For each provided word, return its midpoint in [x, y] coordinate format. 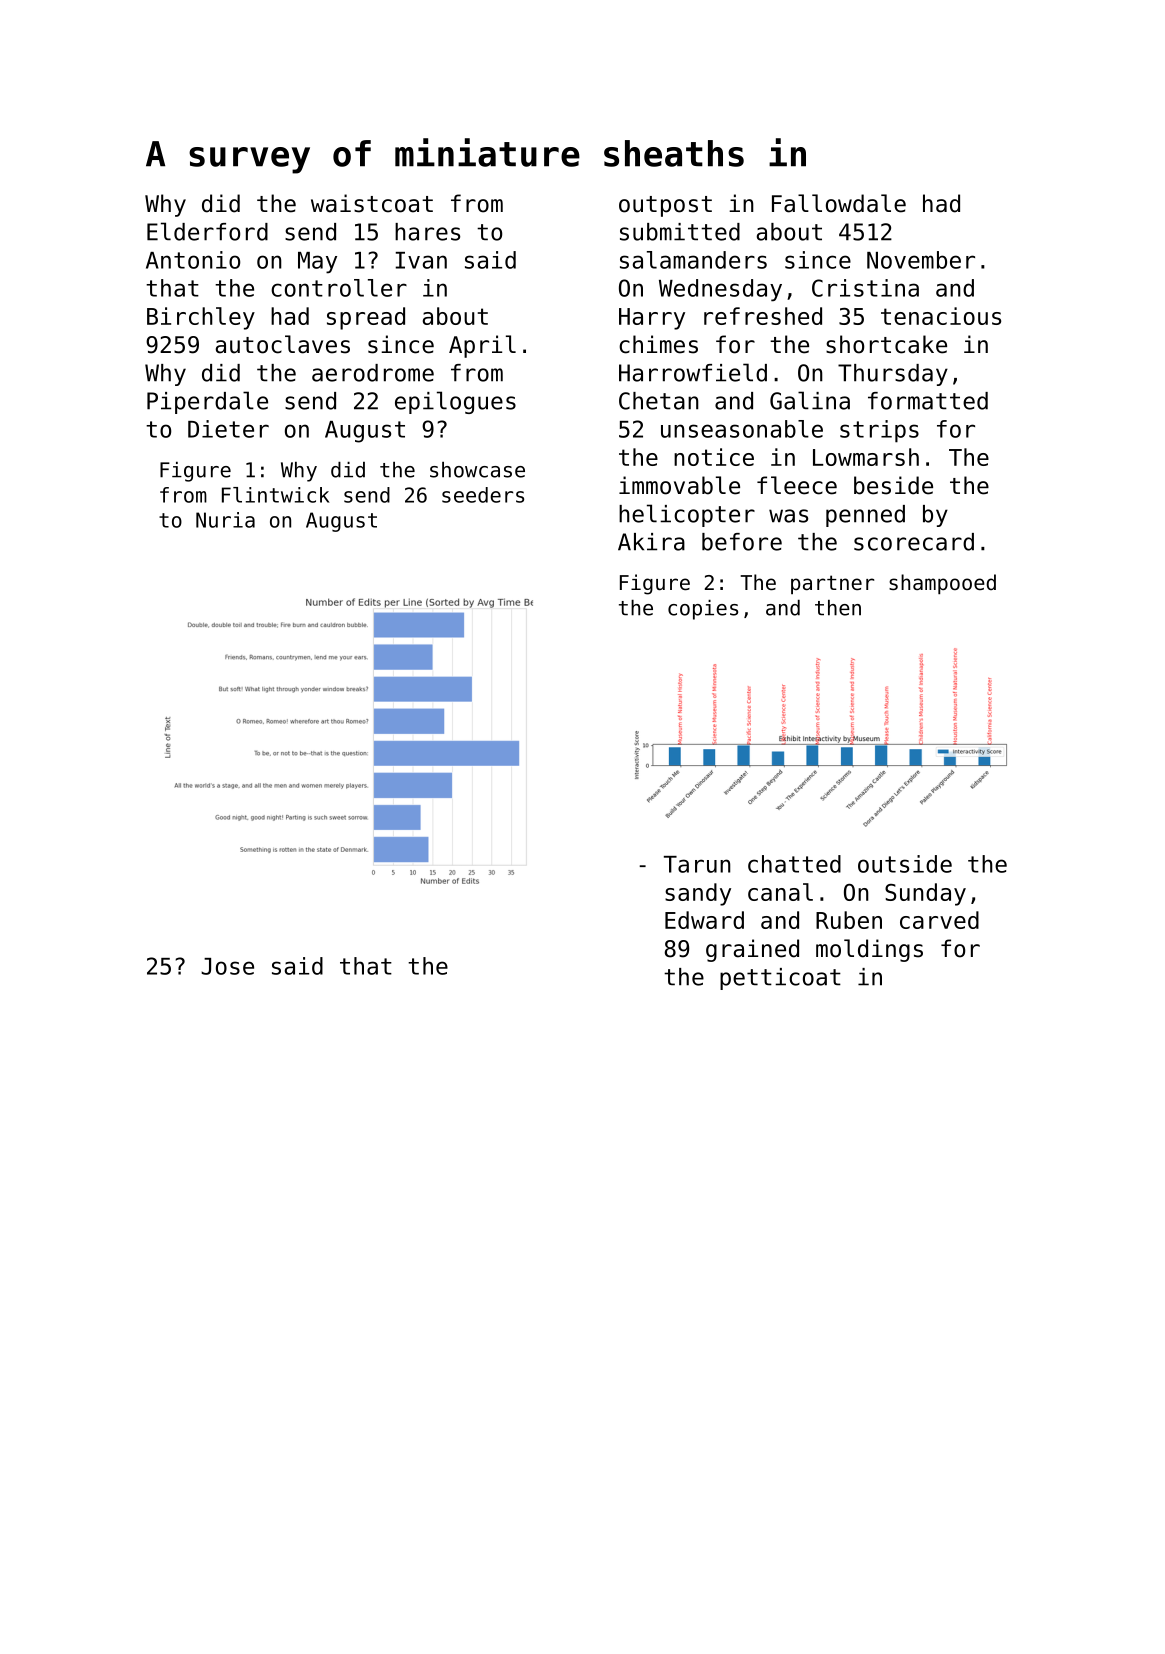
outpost [665, 206]
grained [752, 950]
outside [905, 864]
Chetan [659, 401]
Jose [227, 966]
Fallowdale [839, 203]
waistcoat [372, 203]
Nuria [225, 520]
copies [703, 610]
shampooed [942, 584]
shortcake [886, 344]
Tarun [697, 864]
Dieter [228, 429]
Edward [704, 920]
